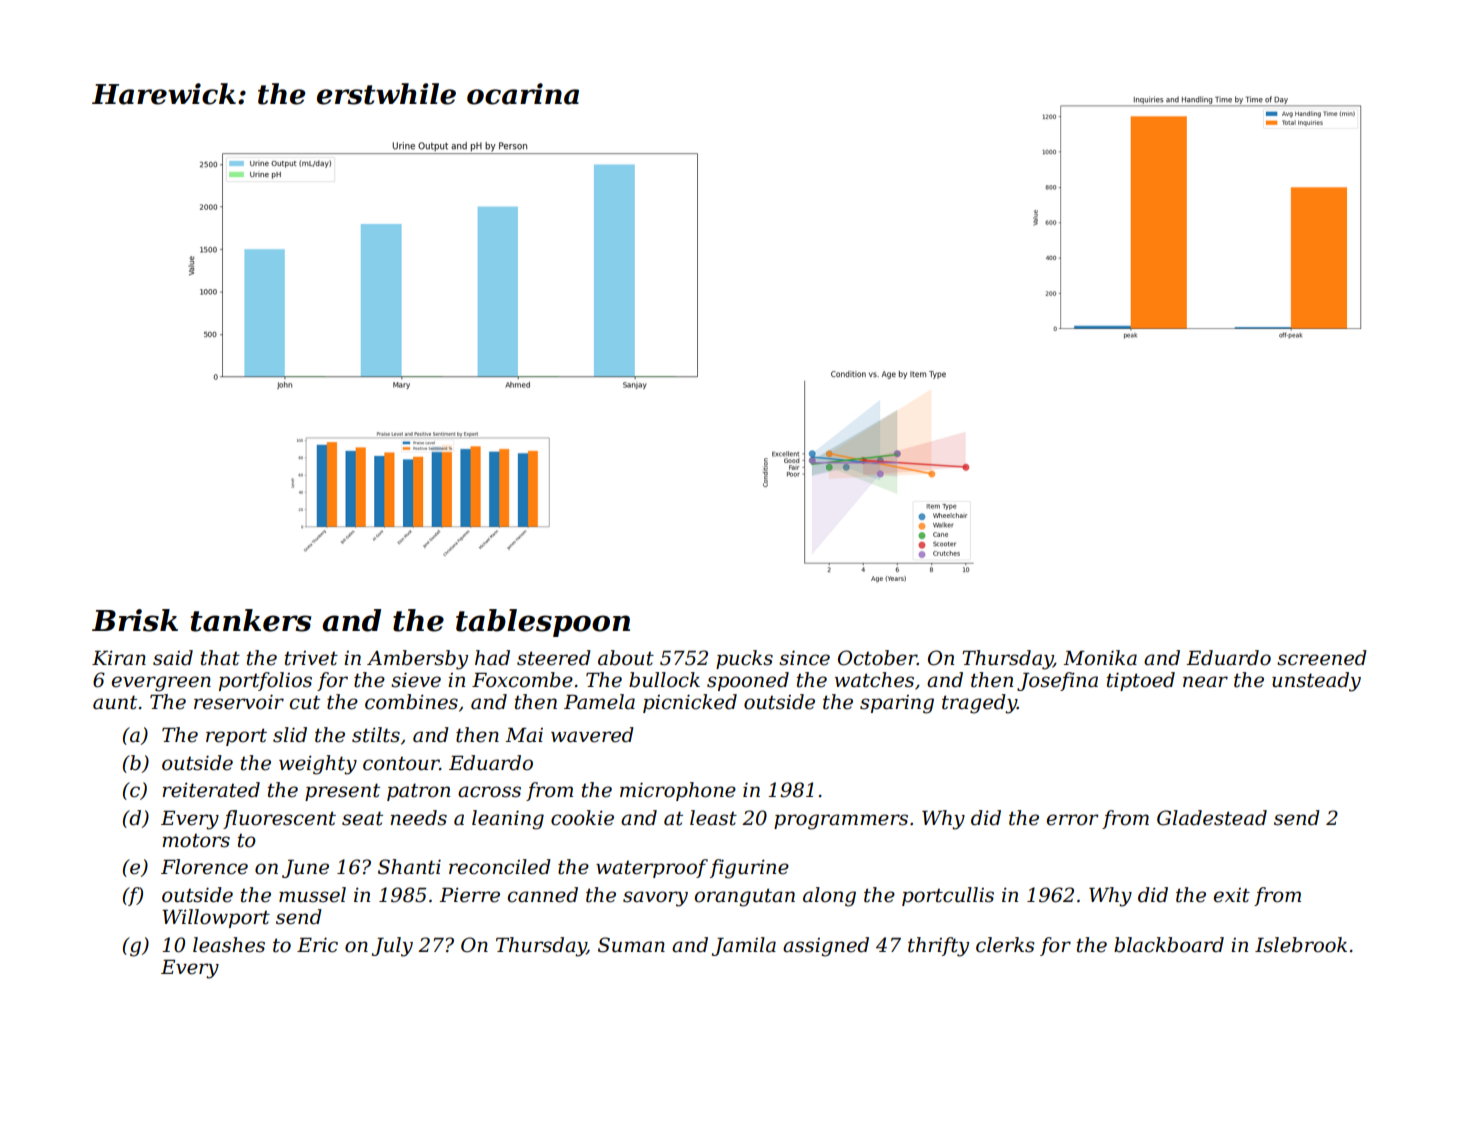 This screenshot has height=1136, width=1471. Describe the element at coordinates (216, 918) in the screenshot. I see `Willowport` at that location.
